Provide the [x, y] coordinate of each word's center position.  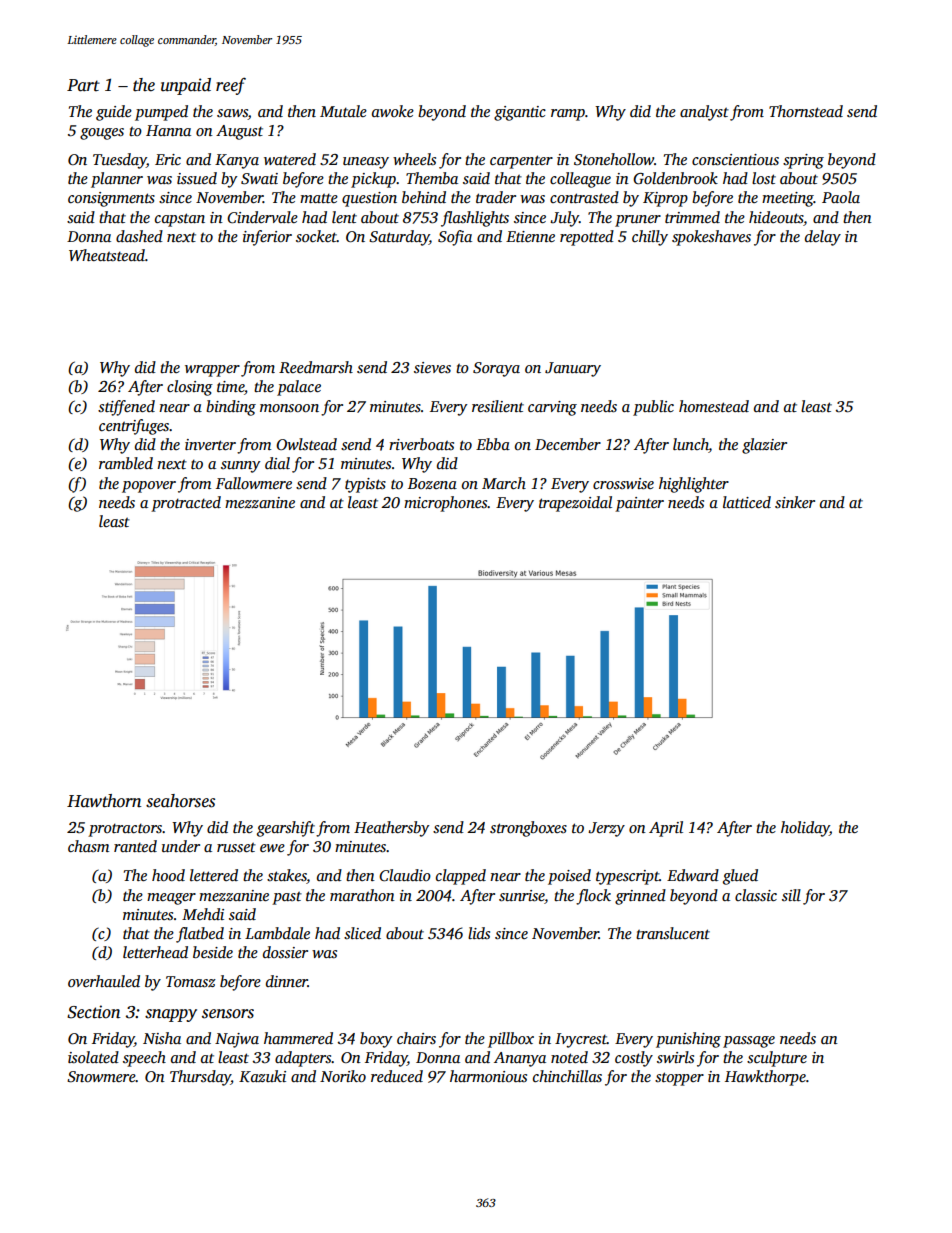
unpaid [186, 86]
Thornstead [806, 111]
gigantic [520, 113]
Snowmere [101, 1077]
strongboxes [528, 829]
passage [749, 1042]
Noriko [343, 1076]
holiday [805, 829]
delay [823, 238]
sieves [432, 368]
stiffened [126, 408]
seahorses [180, 801]
